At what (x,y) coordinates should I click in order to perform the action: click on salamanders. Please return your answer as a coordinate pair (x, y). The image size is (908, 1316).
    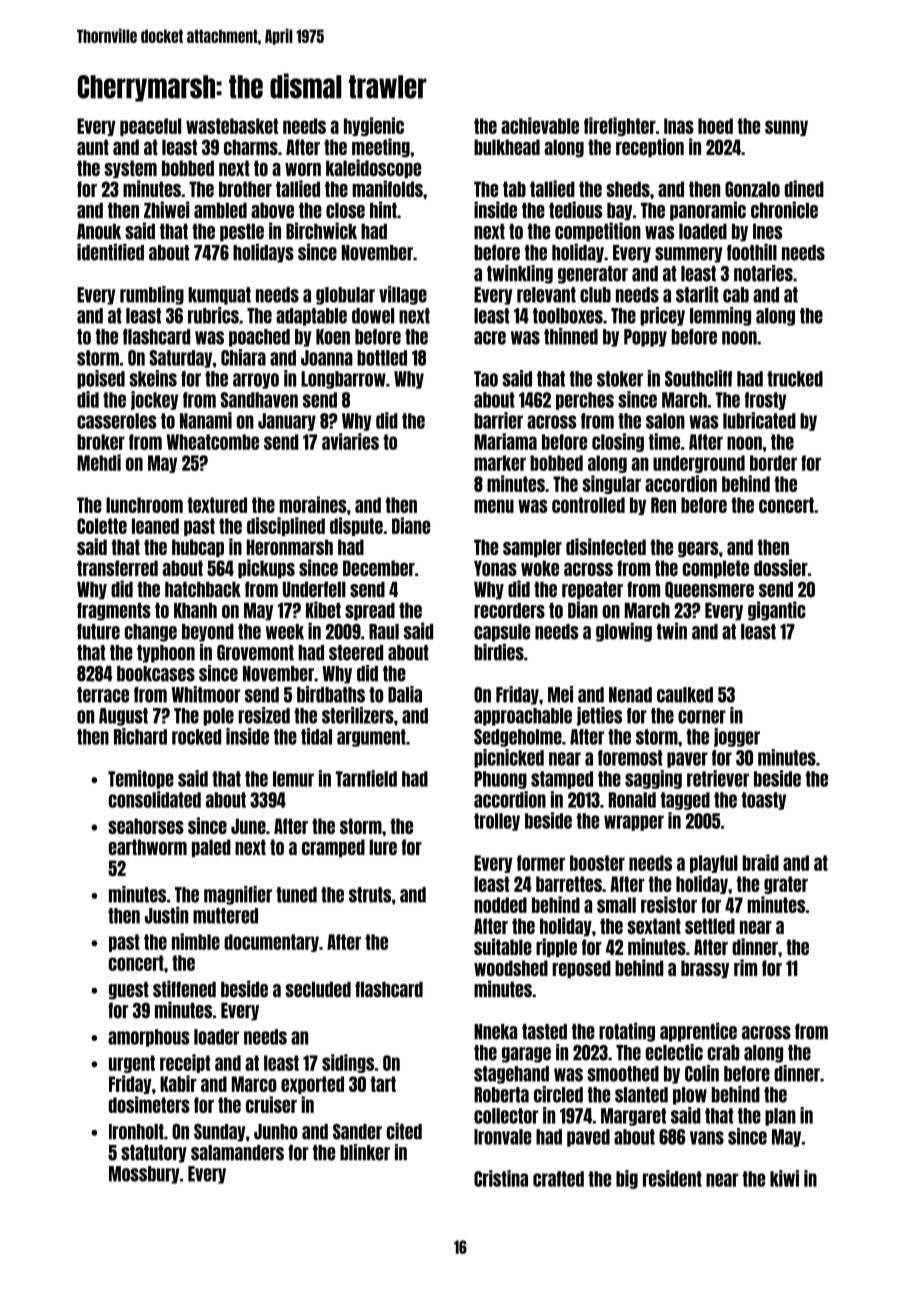
    Looking at the image, I should click on (237, 1153).
